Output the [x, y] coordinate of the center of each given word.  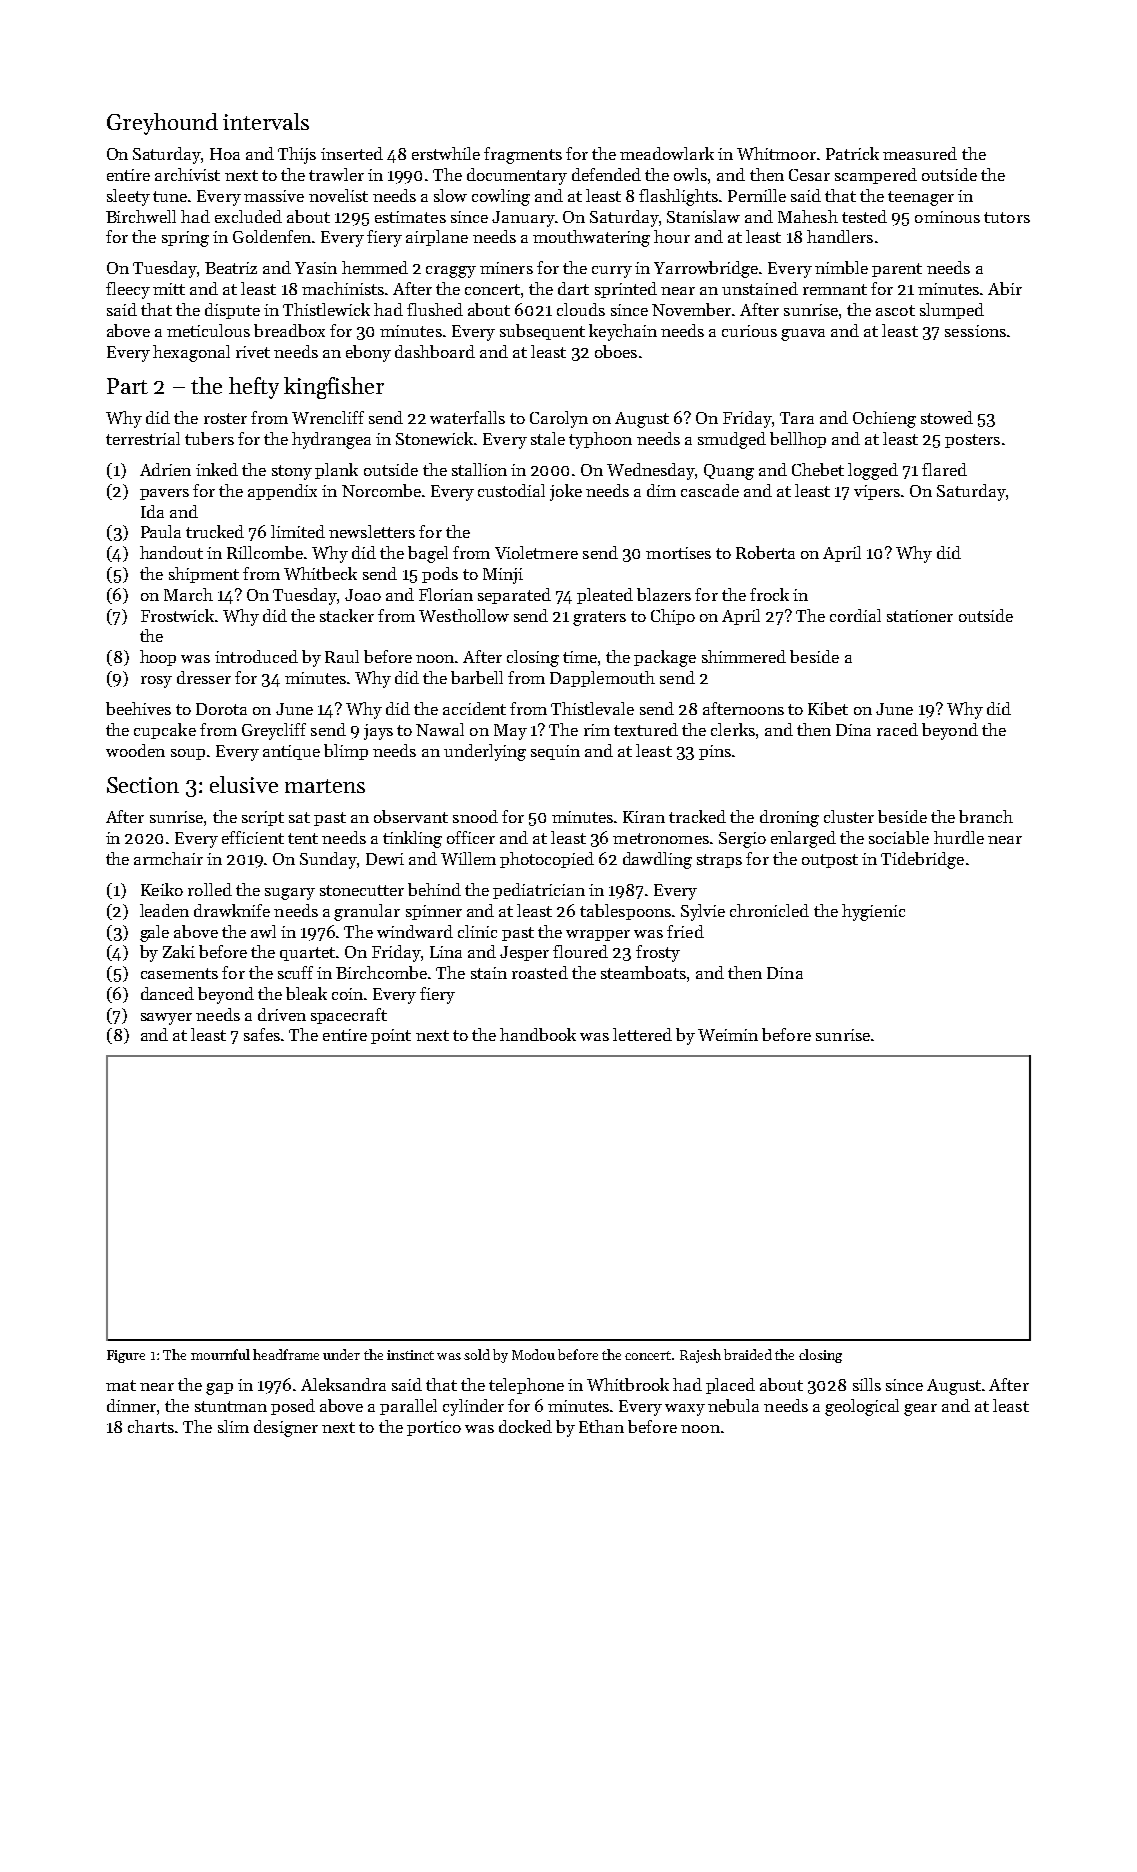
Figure [126, 1356]
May [510, 732]
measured [920, 153]
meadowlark [667, 153]
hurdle [959, 837]
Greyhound [162, 124]
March [188, 594]
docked [525, 1426]
